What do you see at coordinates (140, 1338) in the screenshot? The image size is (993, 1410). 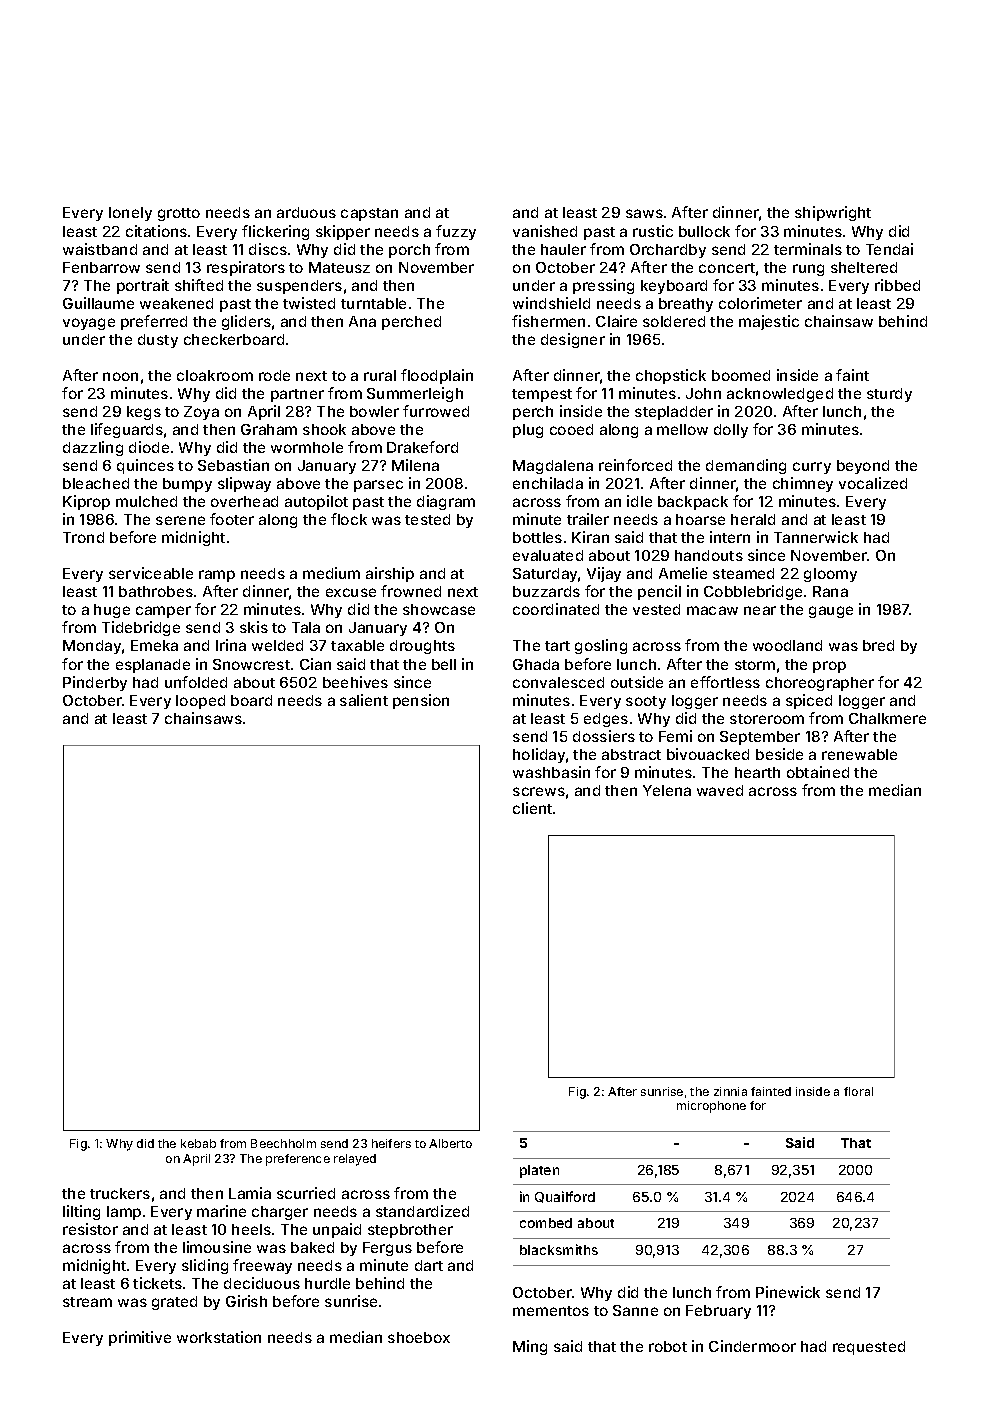 I see `primitive` at bounding box center [140, 1338].
